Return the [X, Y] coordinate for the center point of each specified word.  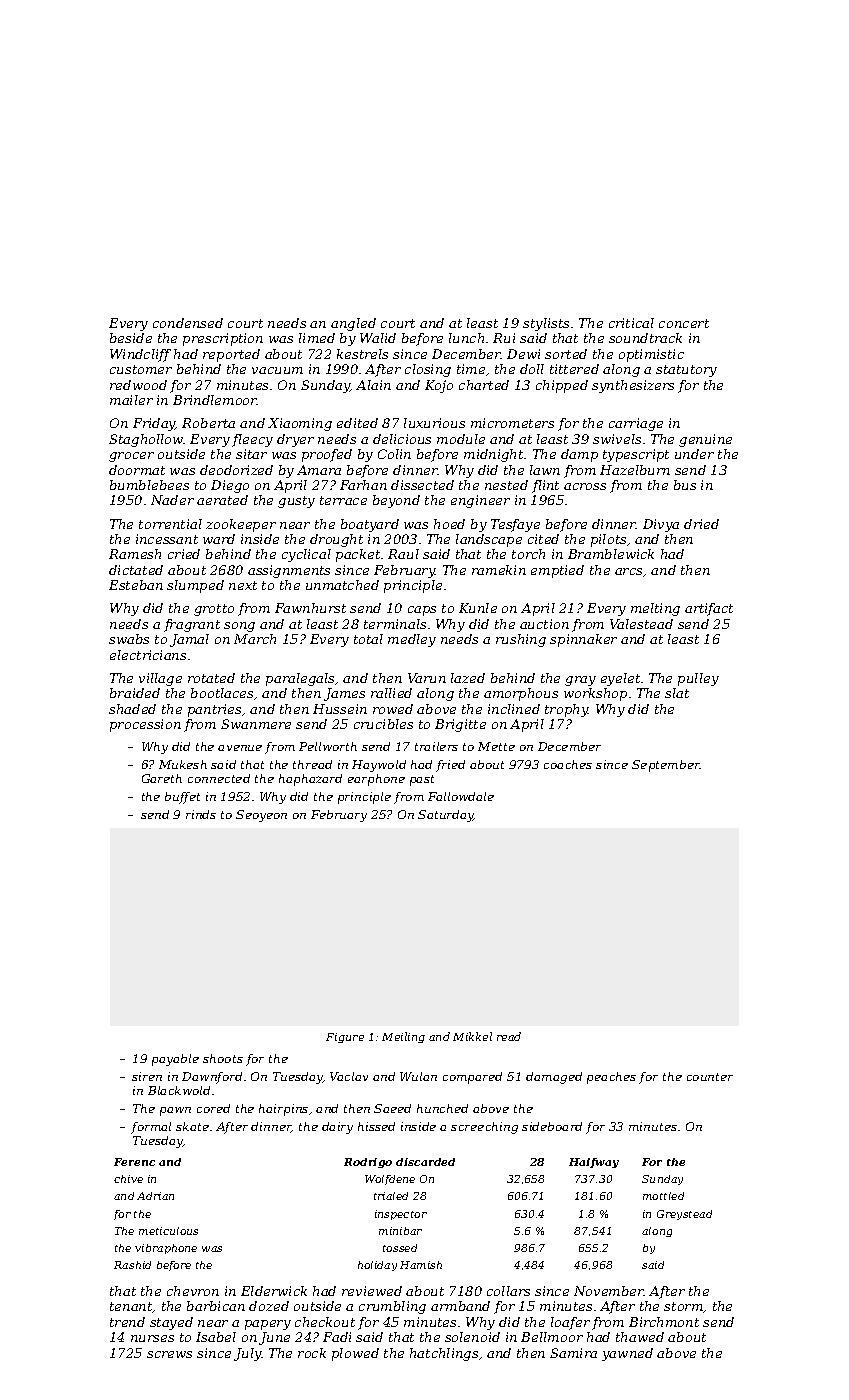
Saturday [446, 816]
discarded [425, 1162]
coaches [568, 764]
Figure [345, 1038]
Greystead [684, 1215]
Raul [403, 554]
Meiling [403, 1037]
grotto [214, 610]
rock [312, 1353]
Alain [373, 385]
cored [213, 1108]
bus [685, 485]
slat [677, 693]
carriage [636, 424]
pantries [214, 710]
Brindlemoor [215, 400]
